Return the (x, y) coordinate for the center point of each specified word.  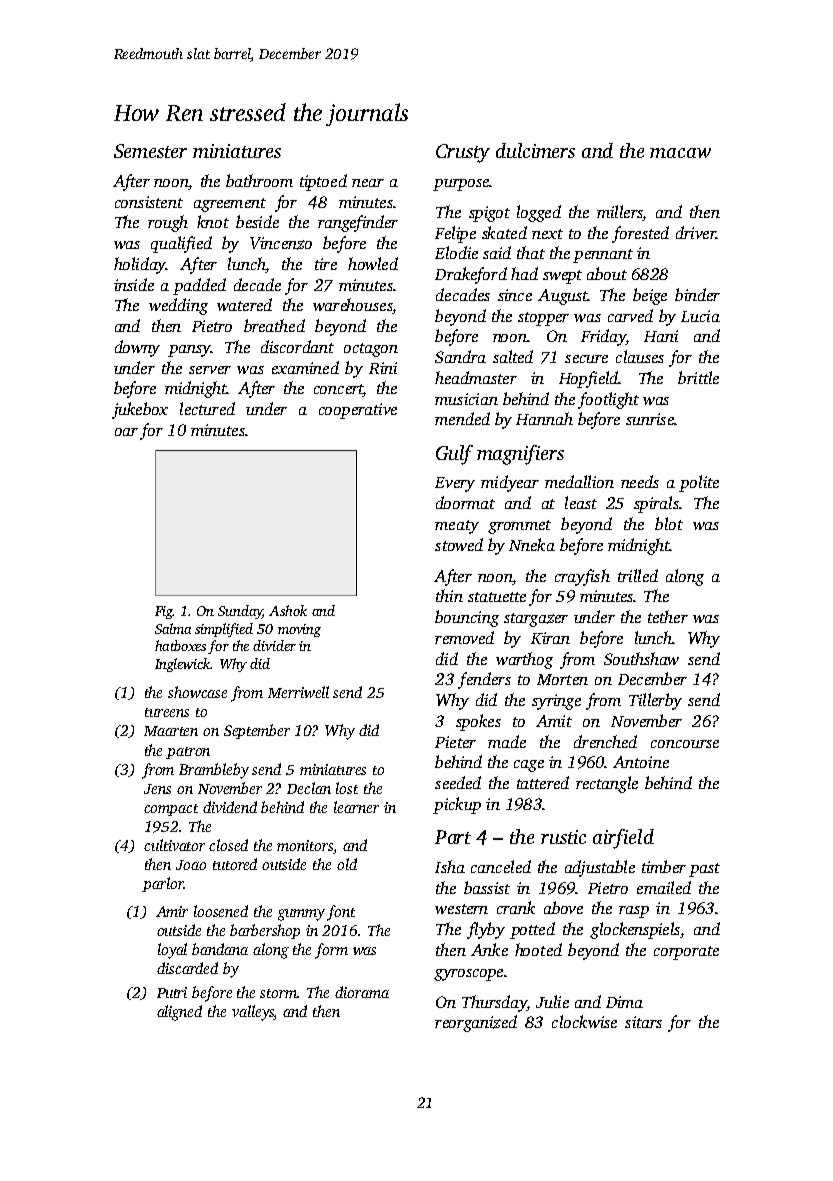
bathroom (259, 180)
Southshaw (641, 658)
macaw (680, 153)
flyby (486, 930)
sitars (643, 1022)
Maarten (171, 731)
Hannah (544, 418)
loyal (172, 951)
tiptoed (323, 182)
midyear (510, 483)
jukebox (140, 410)
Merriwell (298, 692)
